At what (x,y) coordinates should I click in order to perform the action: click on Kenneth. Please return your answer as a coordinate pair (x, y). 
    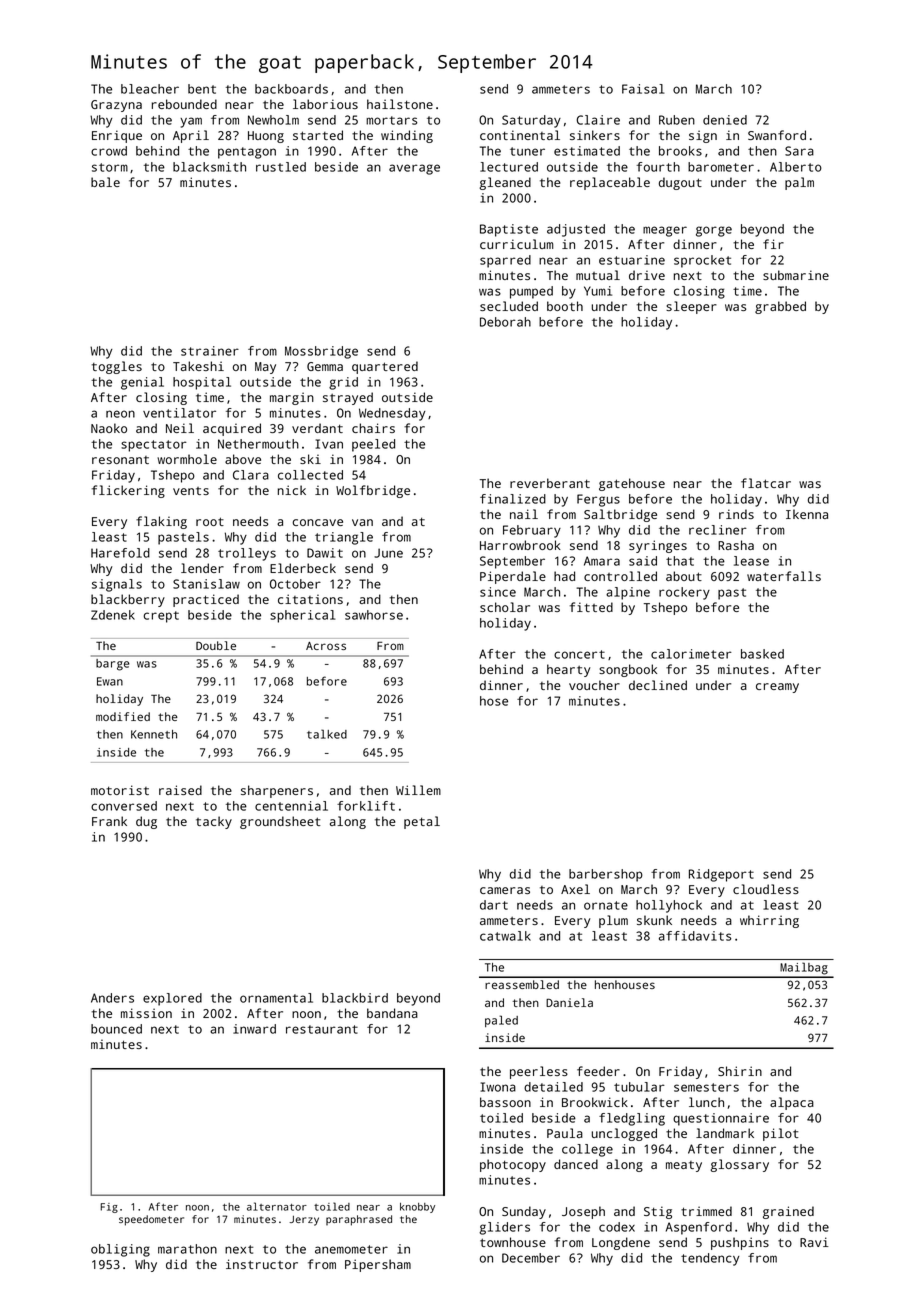
    Looking at the image, I should click on (154, 734).
